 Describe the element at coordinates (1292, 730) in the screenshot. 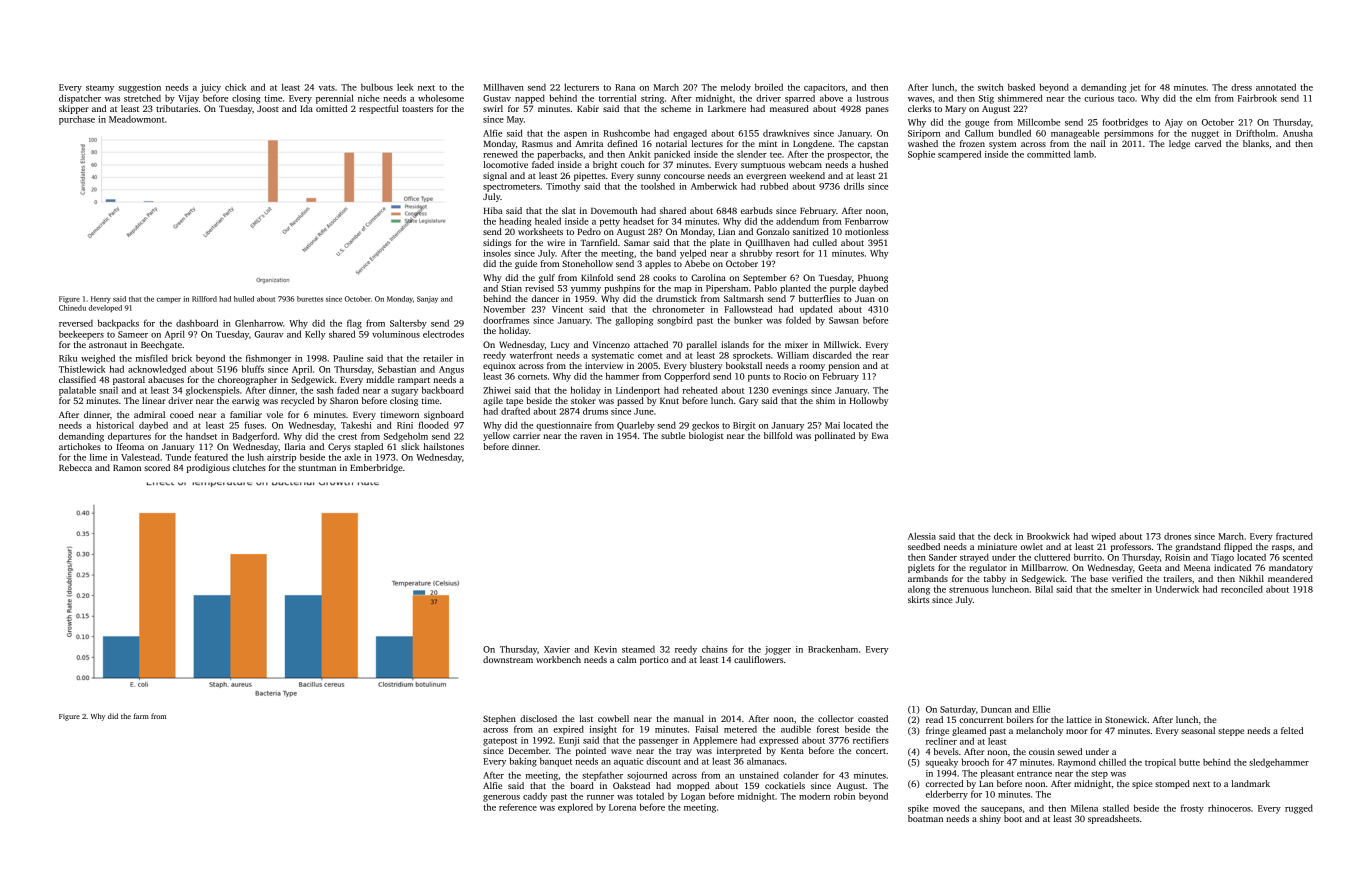

I see `felted` at that location.
